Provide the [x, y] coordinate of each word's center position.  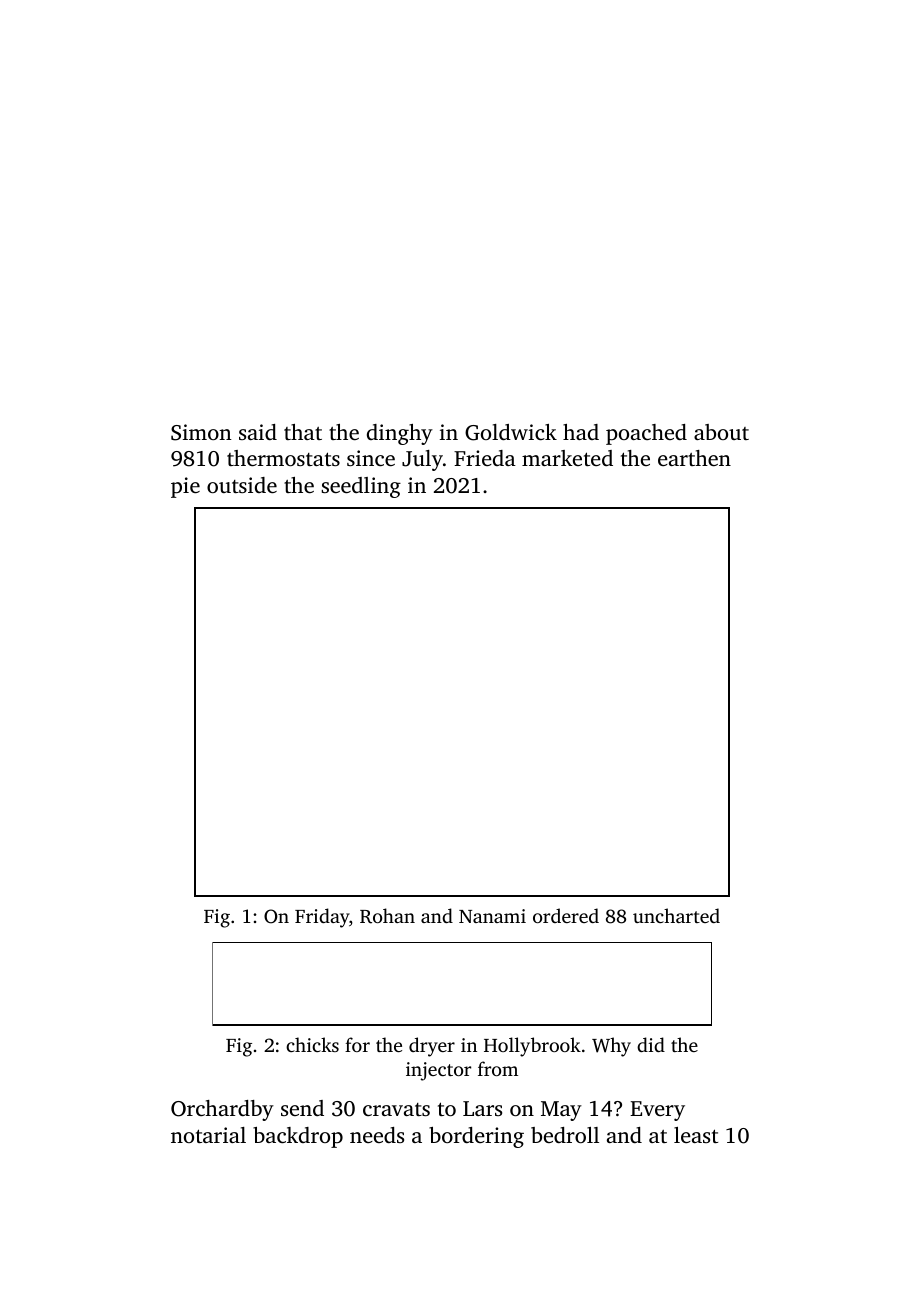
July [422, 460]
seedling [361, 487]
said [258, 432]
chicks [312, 1044]
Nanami [492, 916]
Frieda [485, 458]
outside [242, 485]
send [302, 1108]
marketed [567, 458]
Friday [322, 918]
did [651, 1044]
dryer [432, 1047]
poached [646, 434]
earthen [694, 458]
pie [185, 487]
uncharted [676, 915]
